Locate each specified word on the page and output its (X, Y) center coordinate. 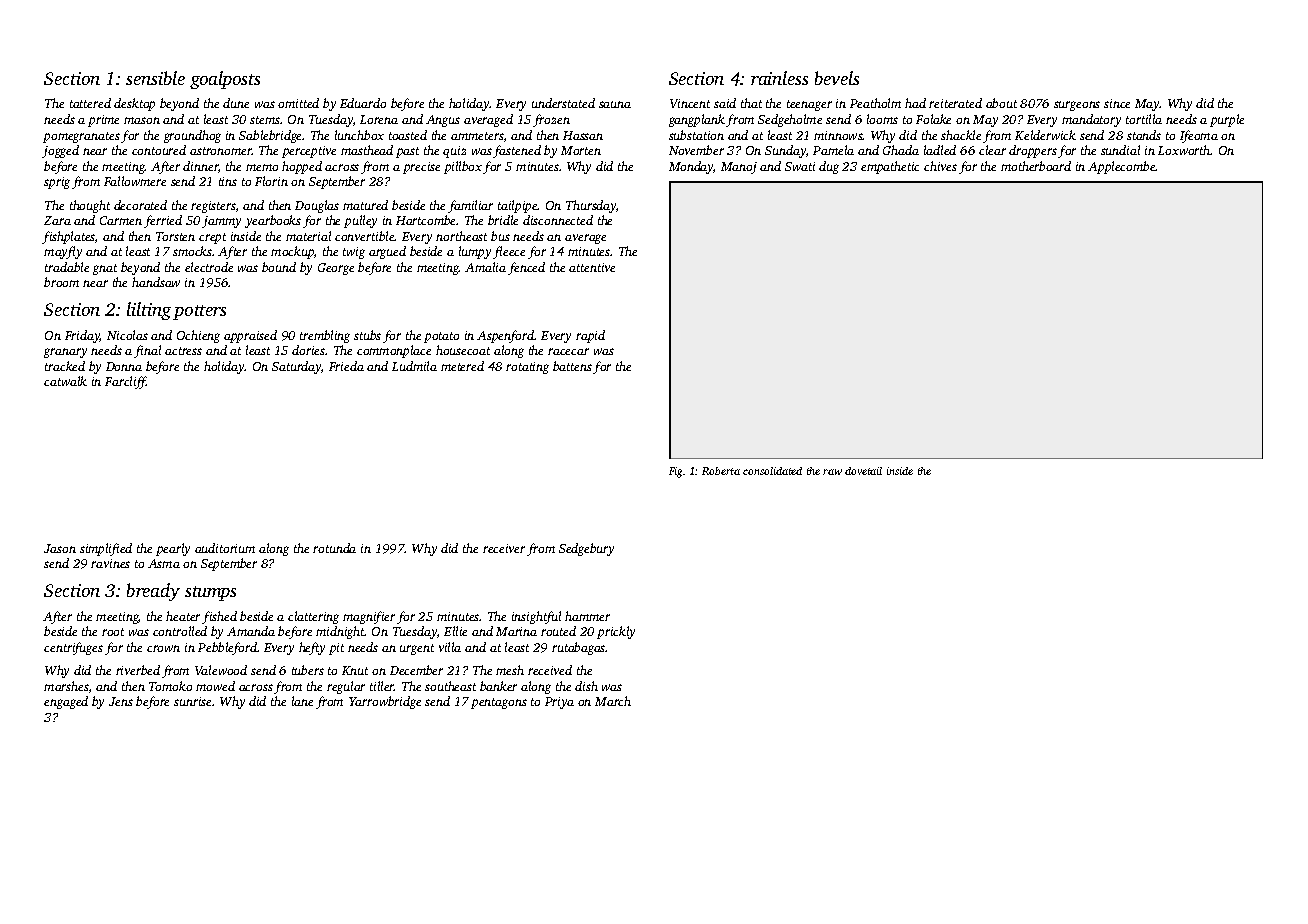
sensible (155, 78)
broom (61, 282)
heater (183, 616)
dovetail (863, 471)
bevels (837, 78)
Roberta (721, 471)
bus (500, 236)
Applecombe (1122, 167)
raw (832, 472)
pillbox (463, 167)
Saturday (297, 367)
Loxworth (1184, 150)
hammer (587, 616)
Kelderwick (1045, 135)
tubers (308, 670)
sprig (57, 183)
